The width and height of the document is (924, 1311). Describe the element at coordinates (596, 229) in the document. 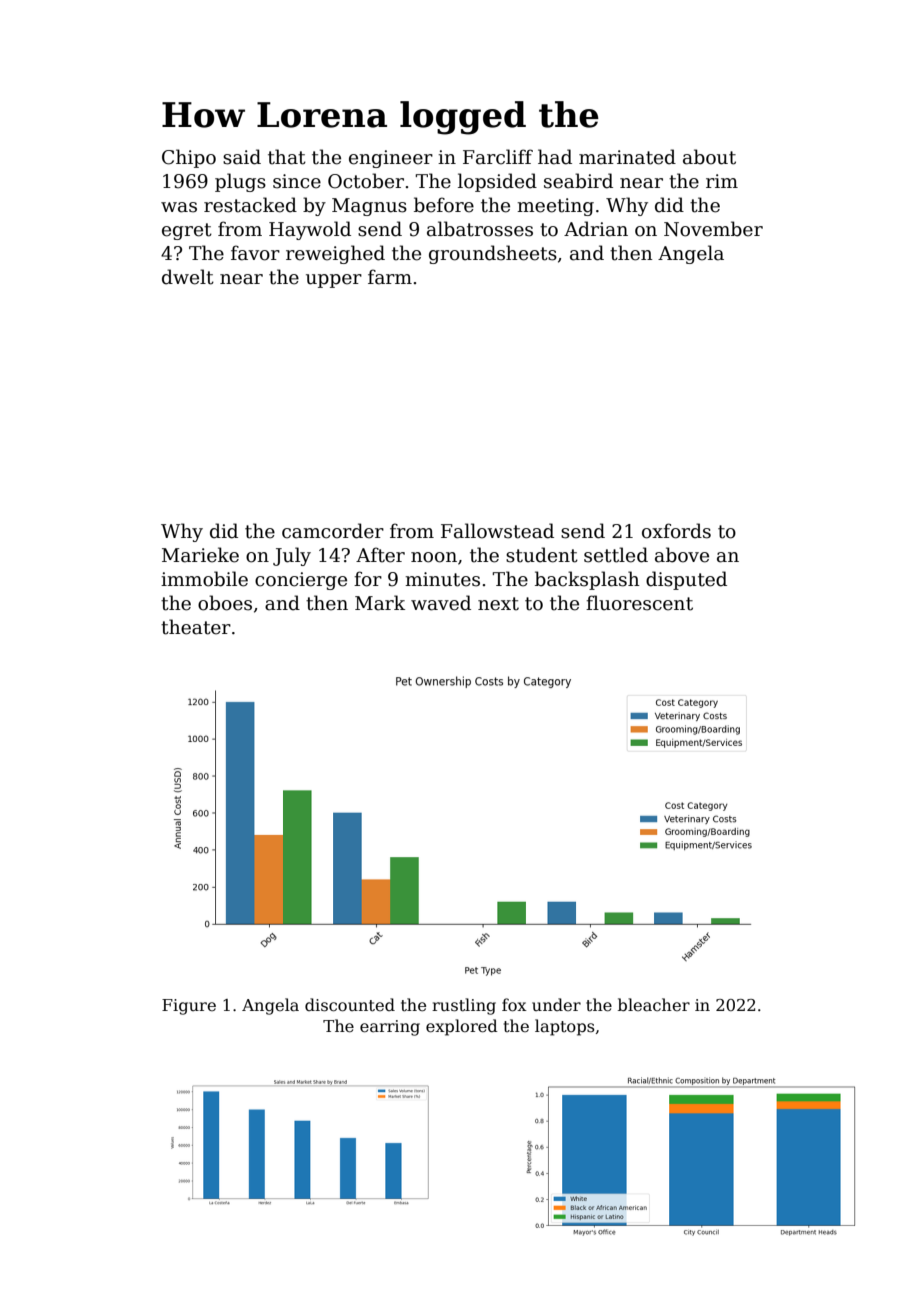

I see `Adrian` at that location.
